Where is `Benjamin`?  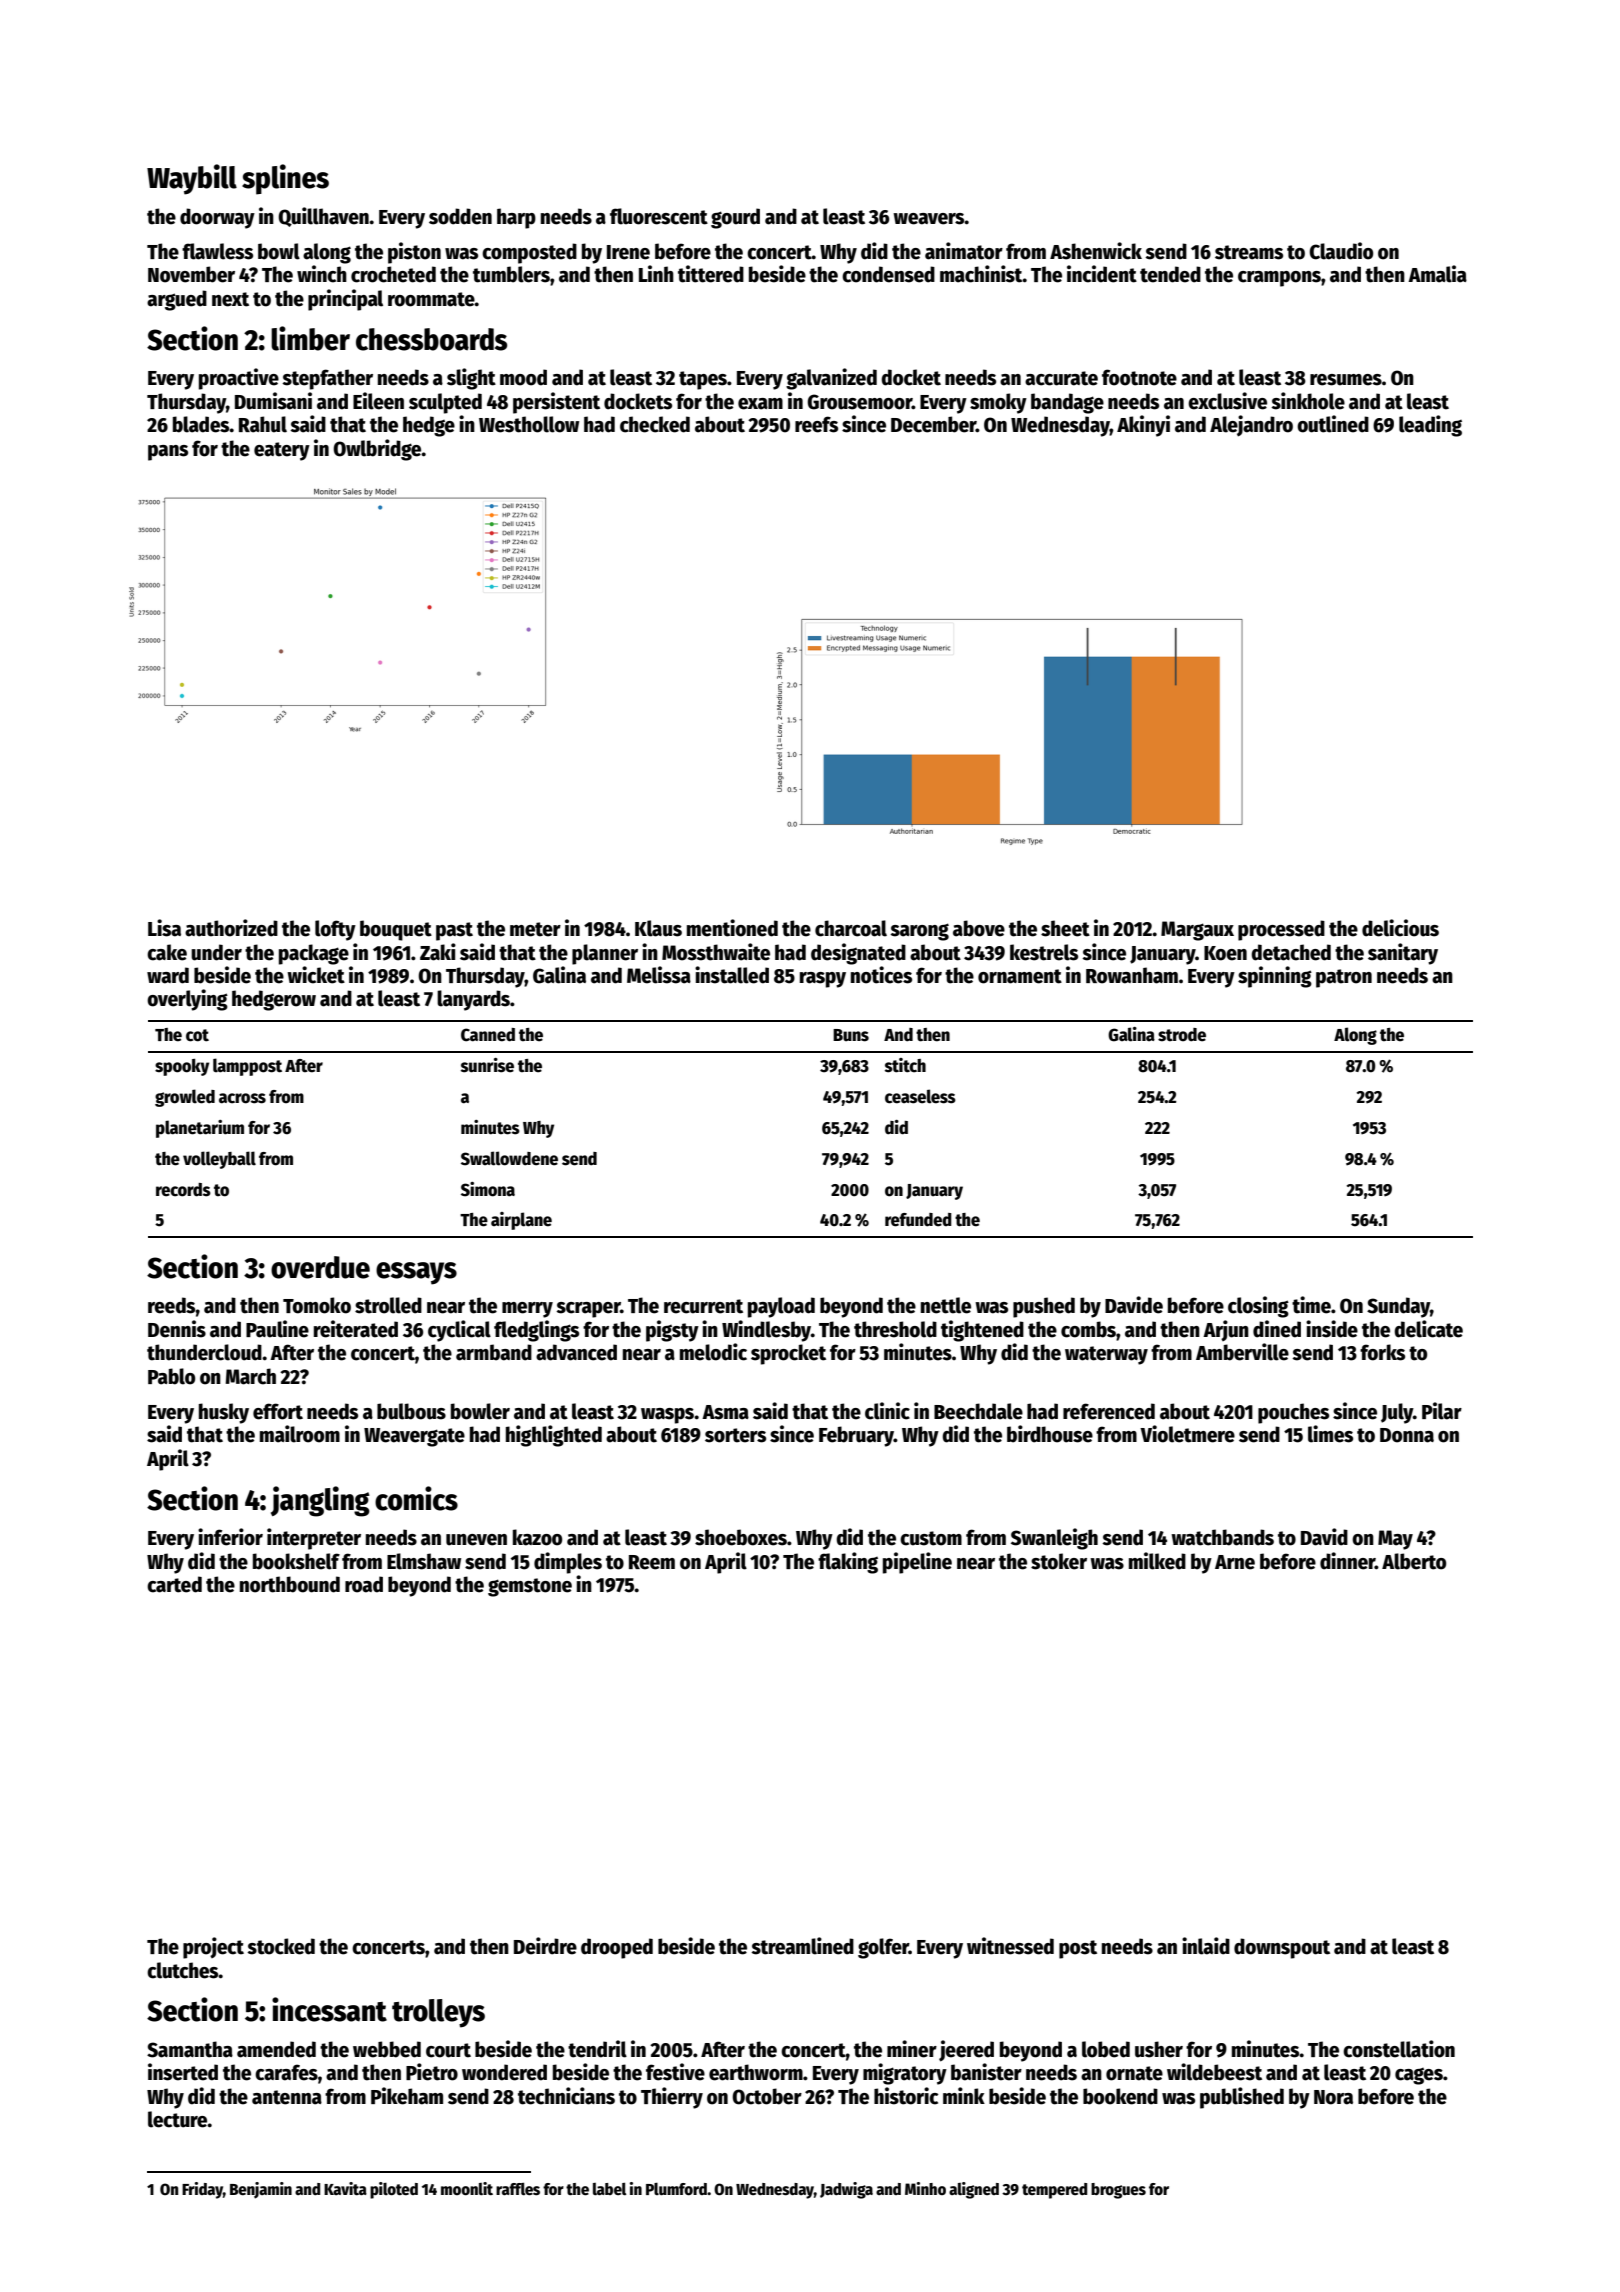
Benjamin is located at coordinates (261, 2190).
